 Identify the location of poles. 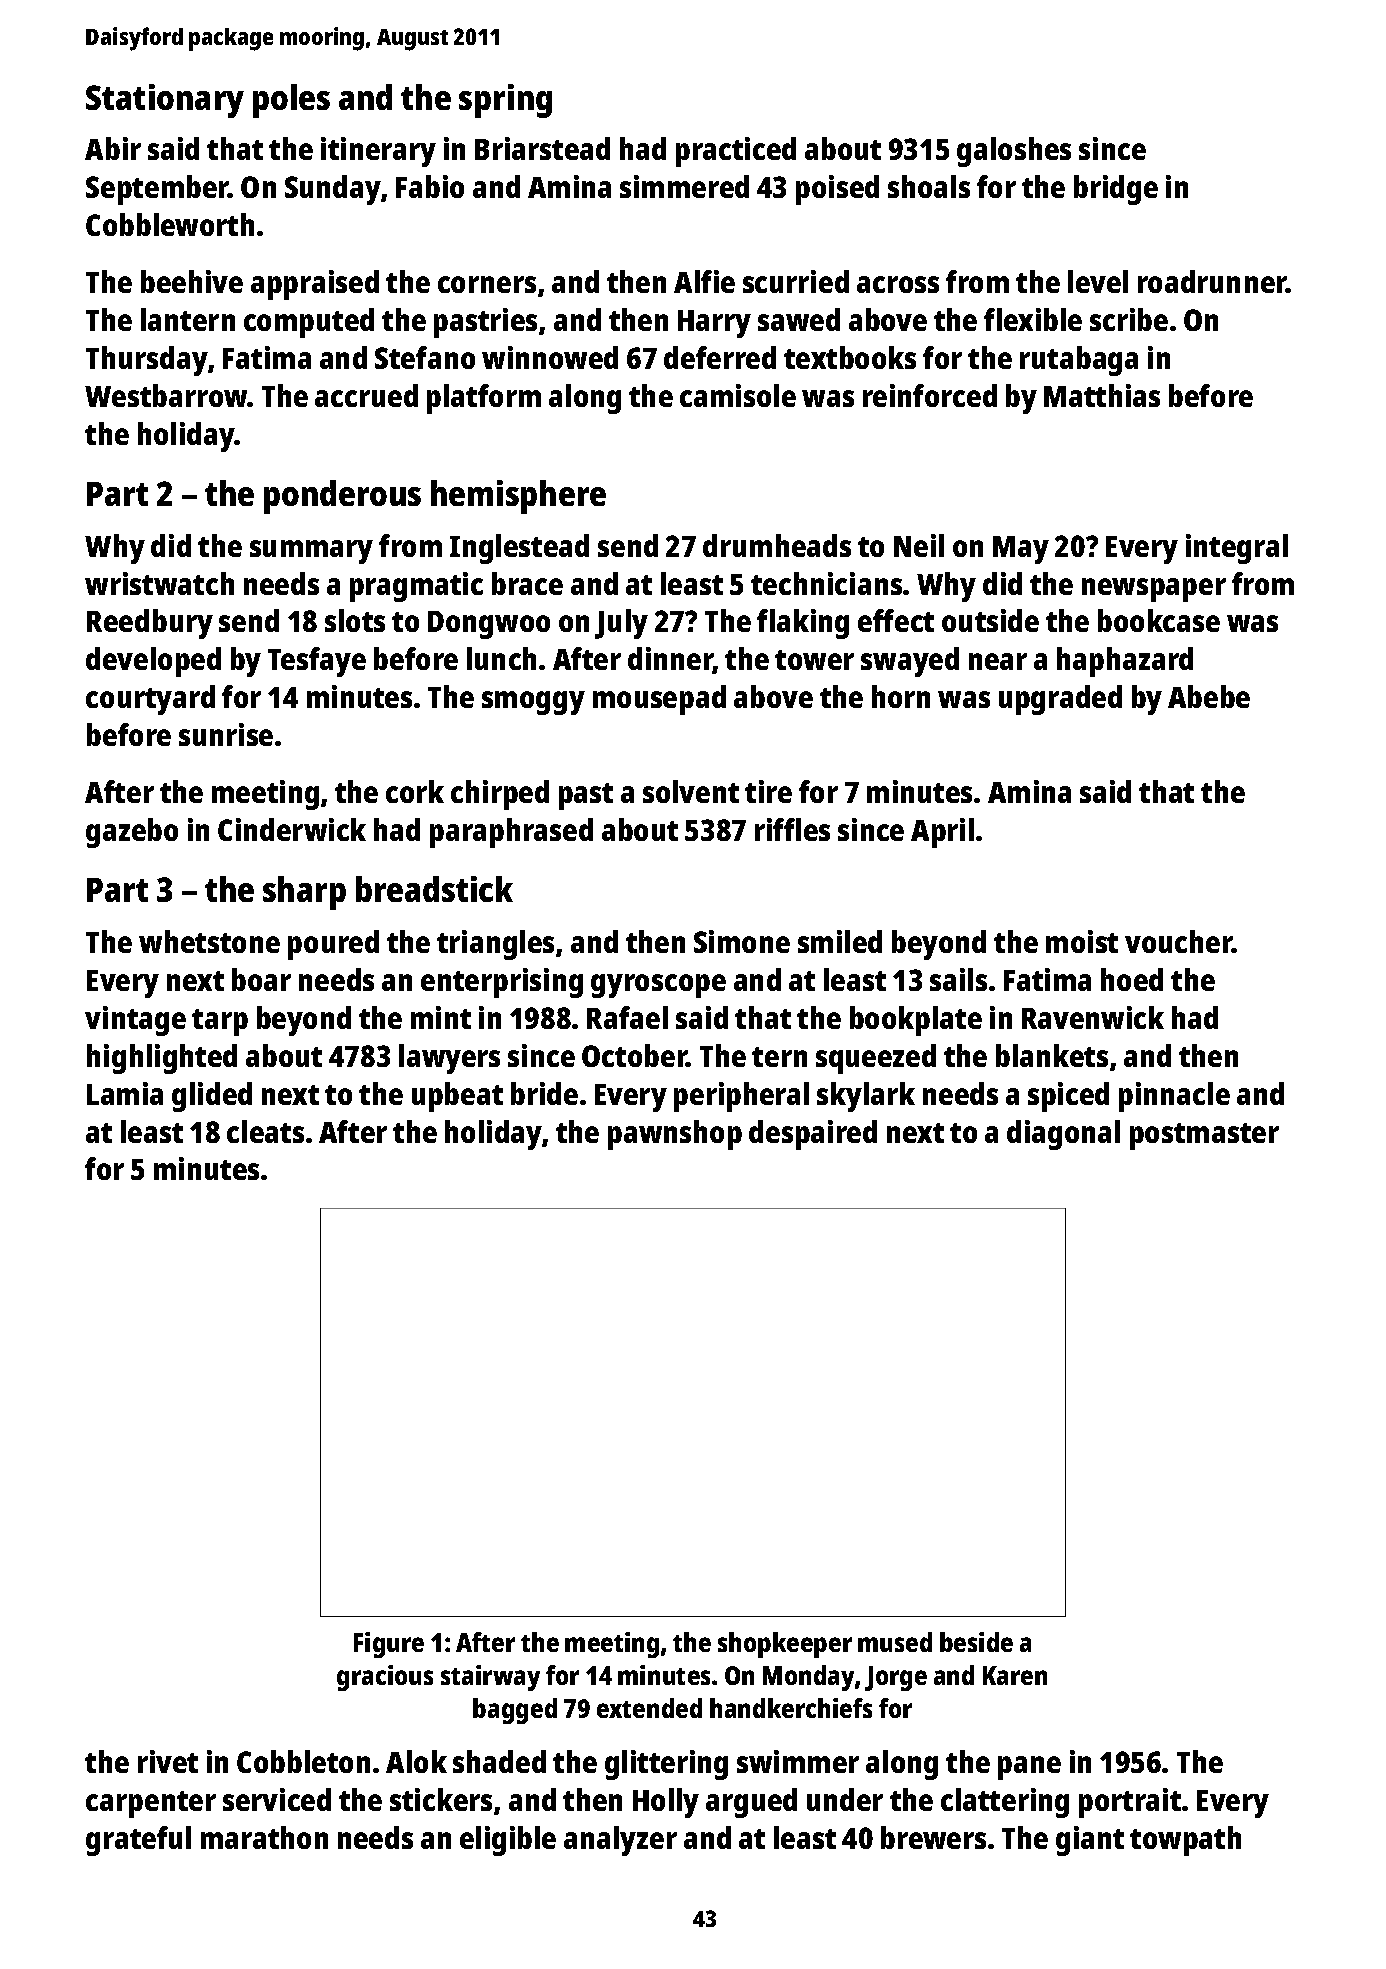
(291, 101).
